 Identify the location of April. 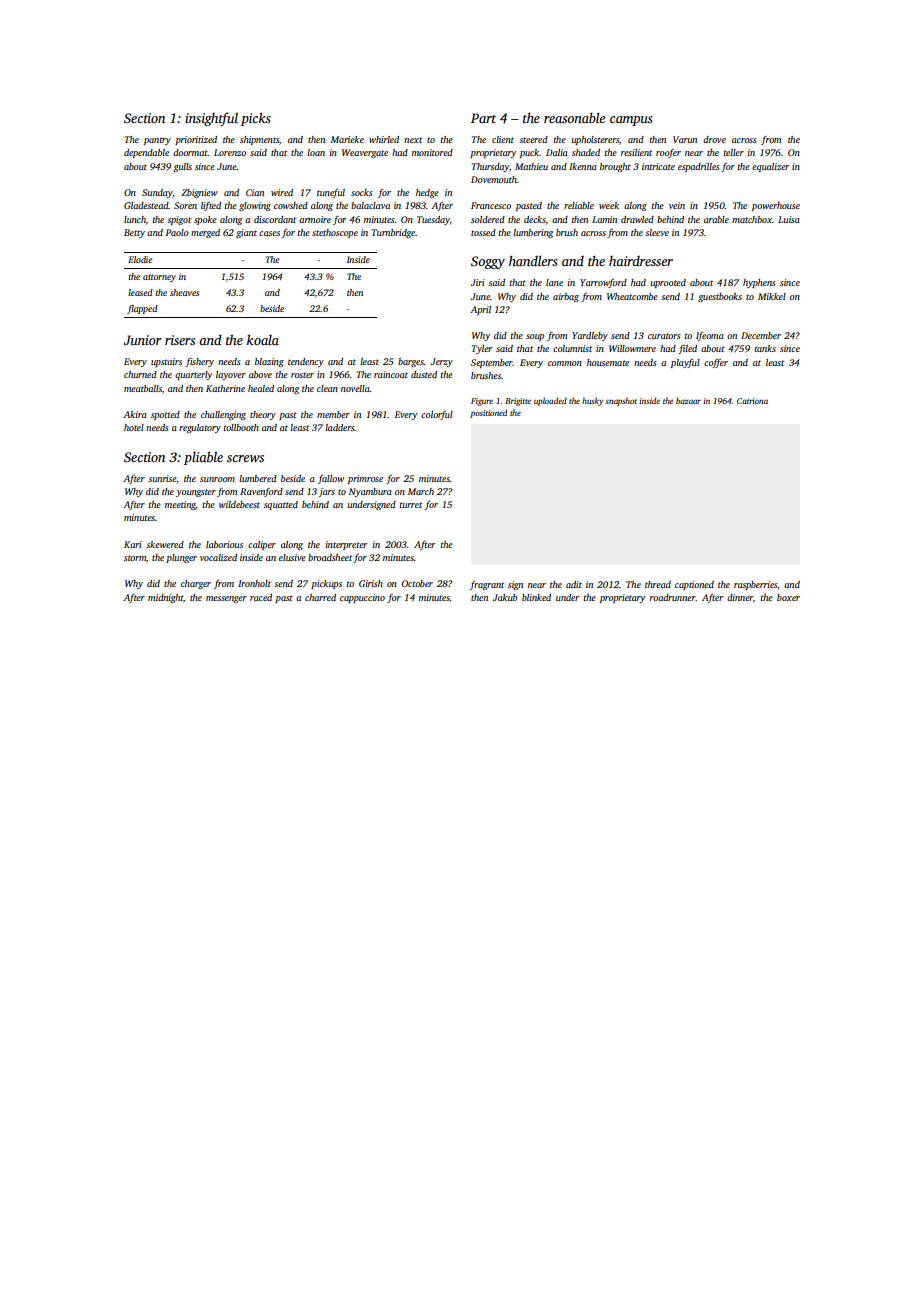
(480, 310).
